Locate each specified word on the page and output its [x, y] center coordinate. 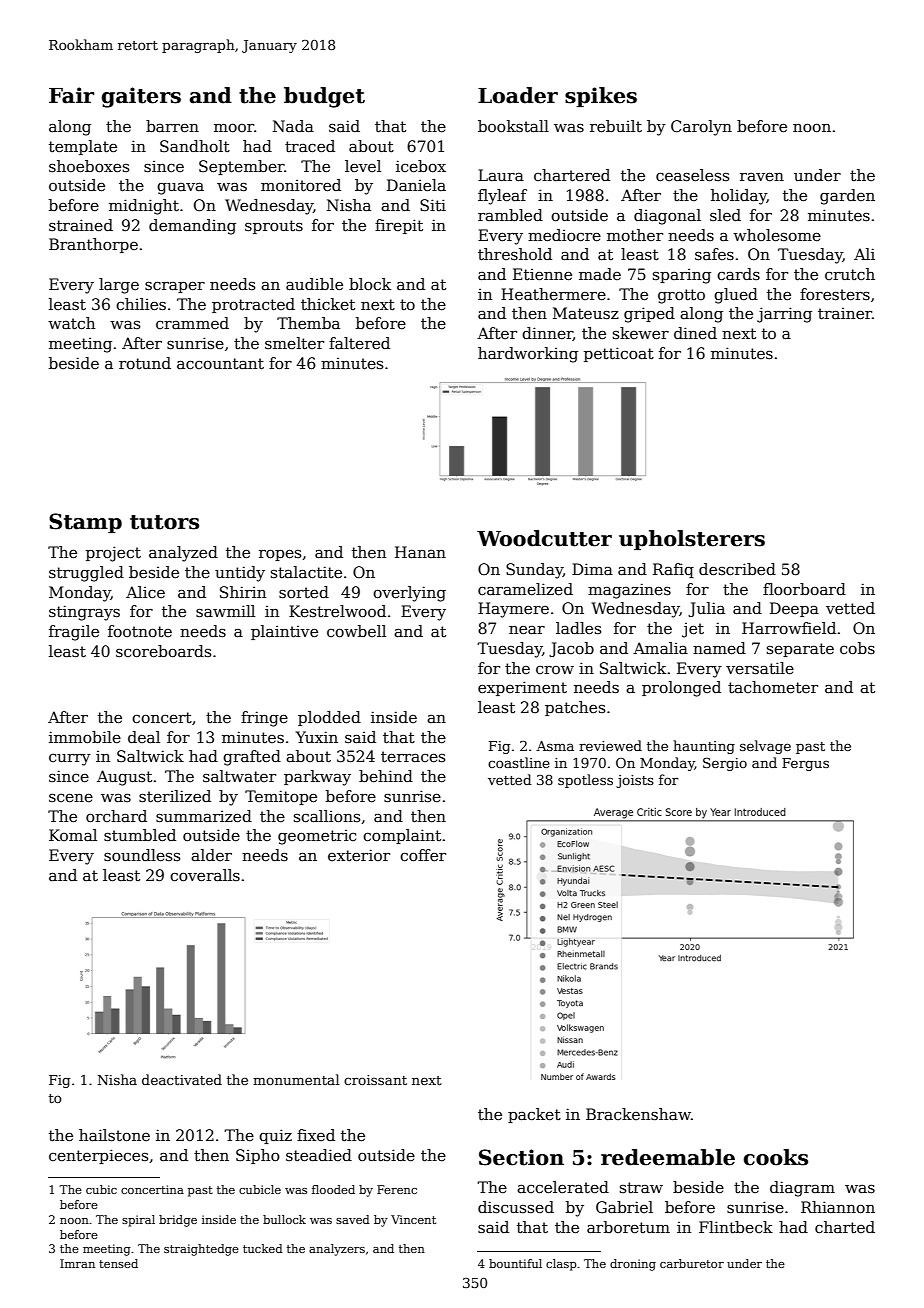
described [737, 569]
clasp [561, 1265]
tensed [118, 1263]
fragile [74, 633]
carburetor [692, 1263]
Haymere [513, 610]
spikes [601, 97]
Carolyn [701, 128]
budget [324, 97]
